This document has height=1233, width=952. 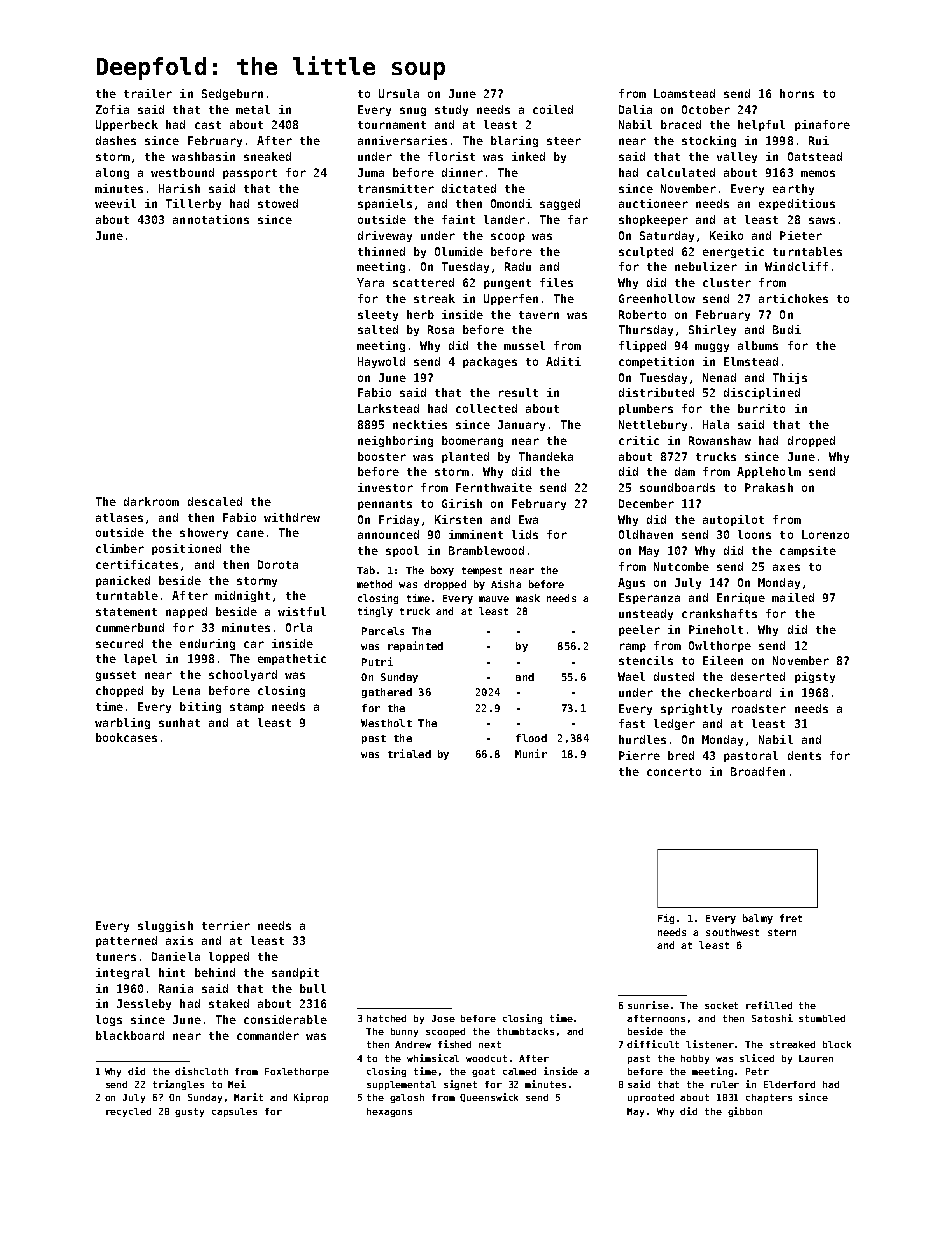 I want to click on neighboring, so click(x=395, y=441).
